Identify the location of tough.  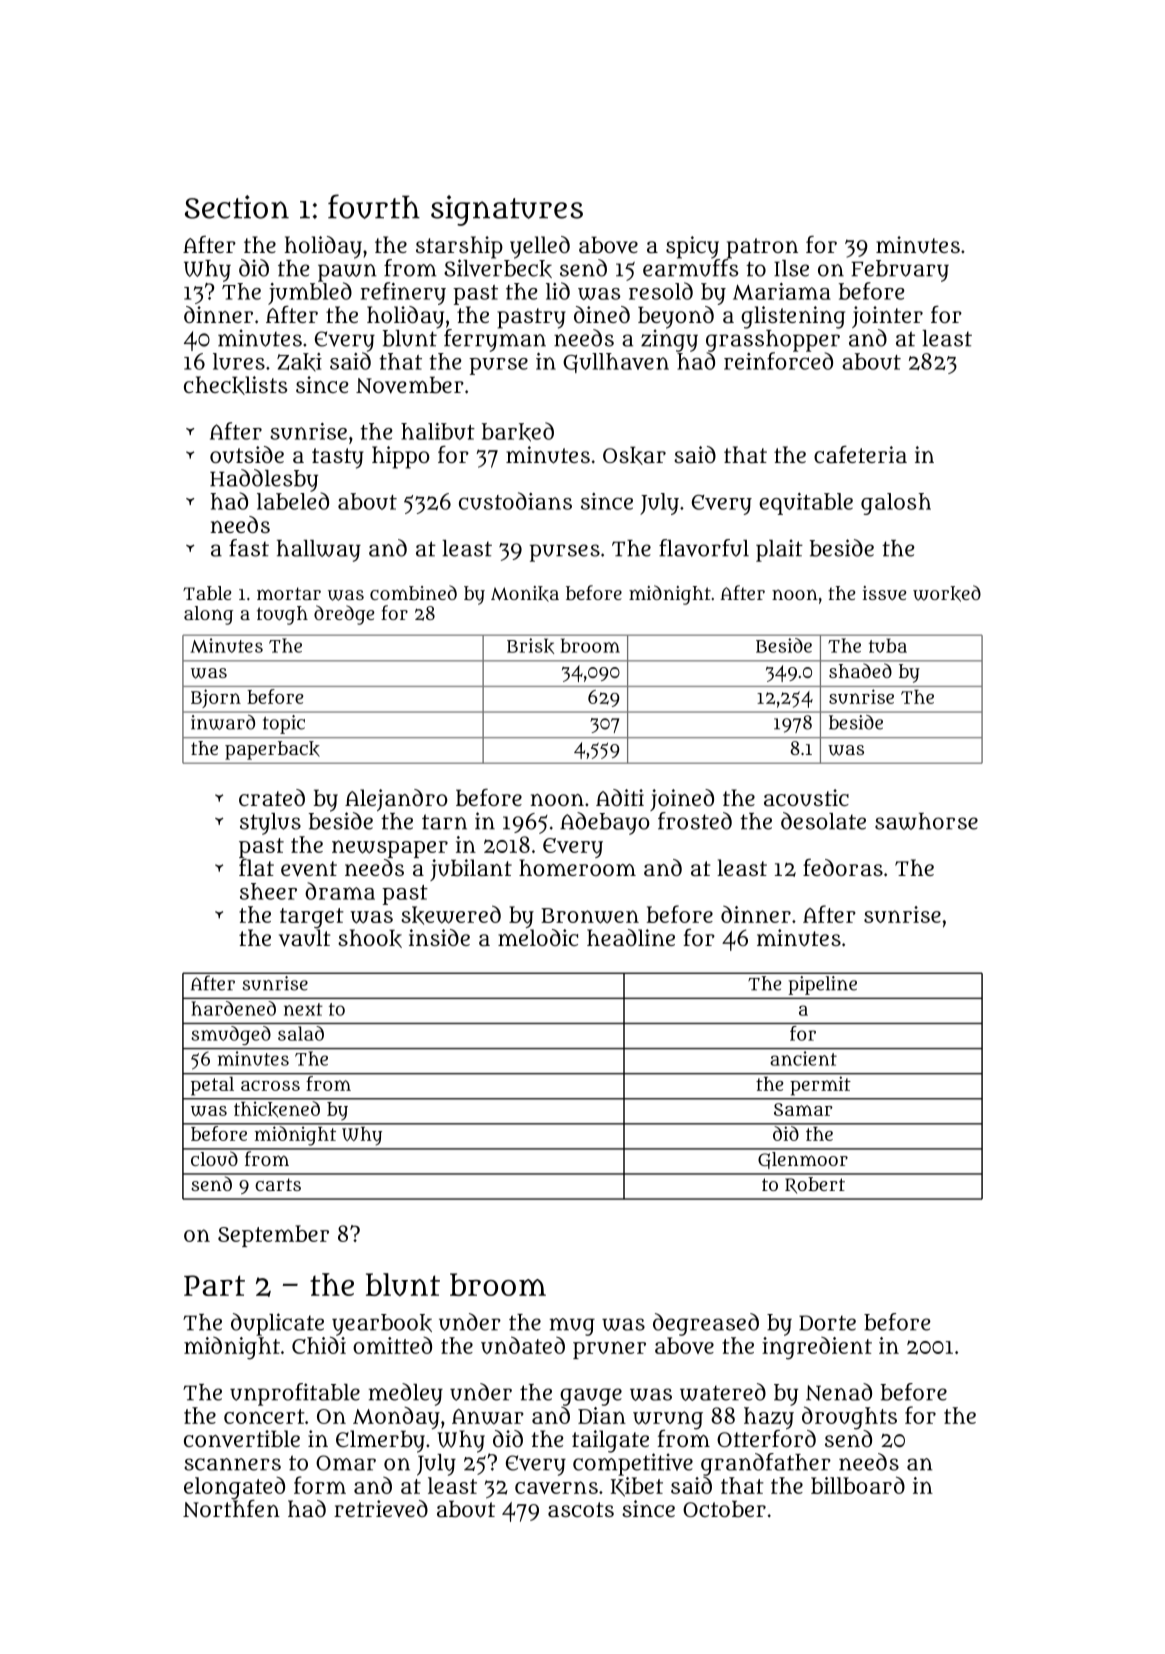
(282, 615).
